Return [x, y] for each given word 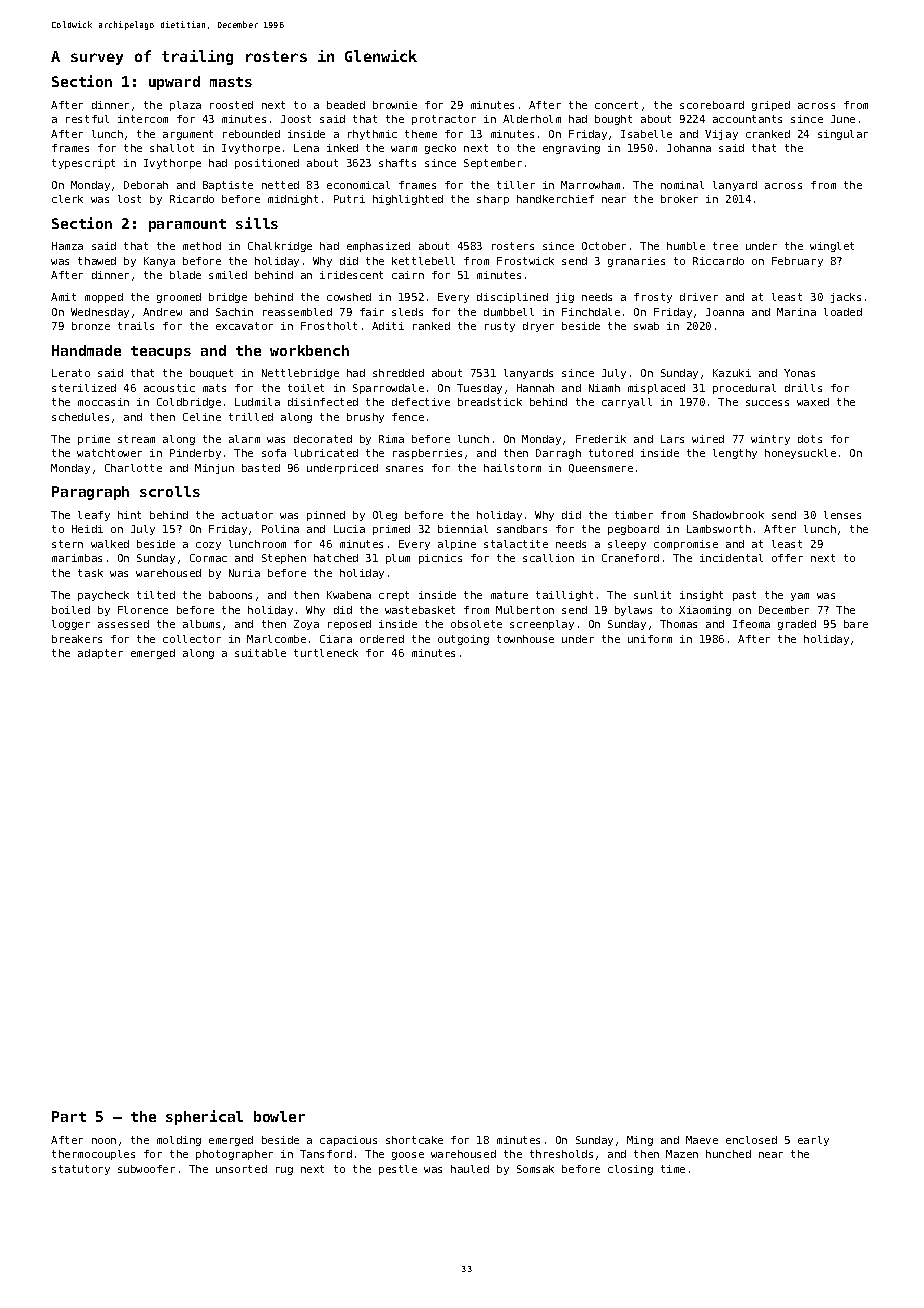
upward [174, 83]
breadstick [490, 402]
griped [771, 106]
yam [800, 597]
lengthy [735, 454]
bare [856, 624]
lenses [842, 515]
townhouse [525, 639]
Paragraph [90, 493]
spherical [204, 1117]
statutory [81, 1170]
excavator [244, 326]
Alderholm [532, 119]
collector [192, 639]
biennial [463, 529]
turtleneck [326, 653]
